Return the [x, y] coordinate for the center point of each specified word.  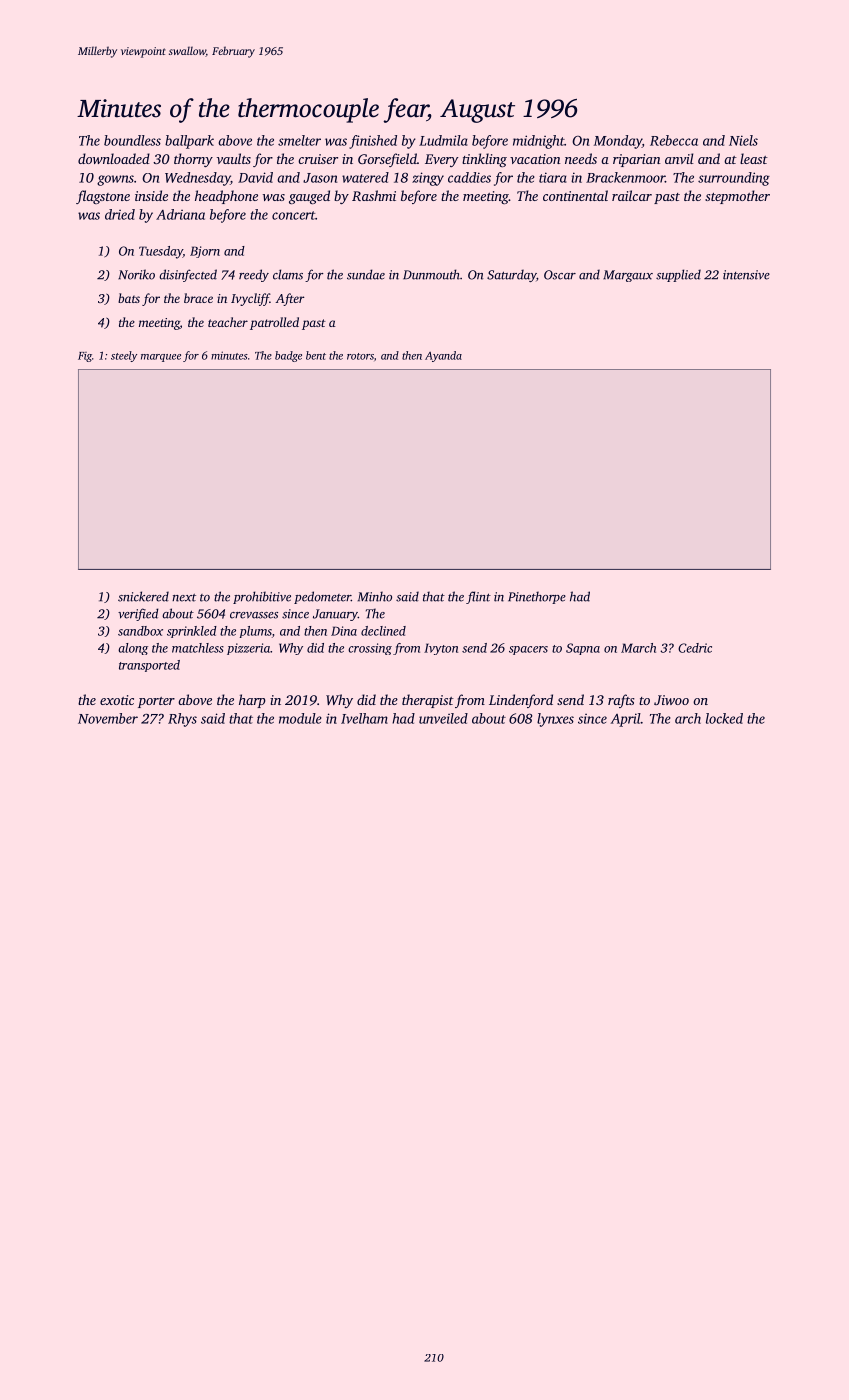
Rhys [182, 720]
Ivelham [364, 718]
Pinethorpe [537, 597]
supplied [678, 275]
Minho [375, 596]
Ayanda [443, 356]
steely [124, 356]
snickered [143, 596]
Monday [618, 142]
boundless [132, 140]
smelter [299, 140]
